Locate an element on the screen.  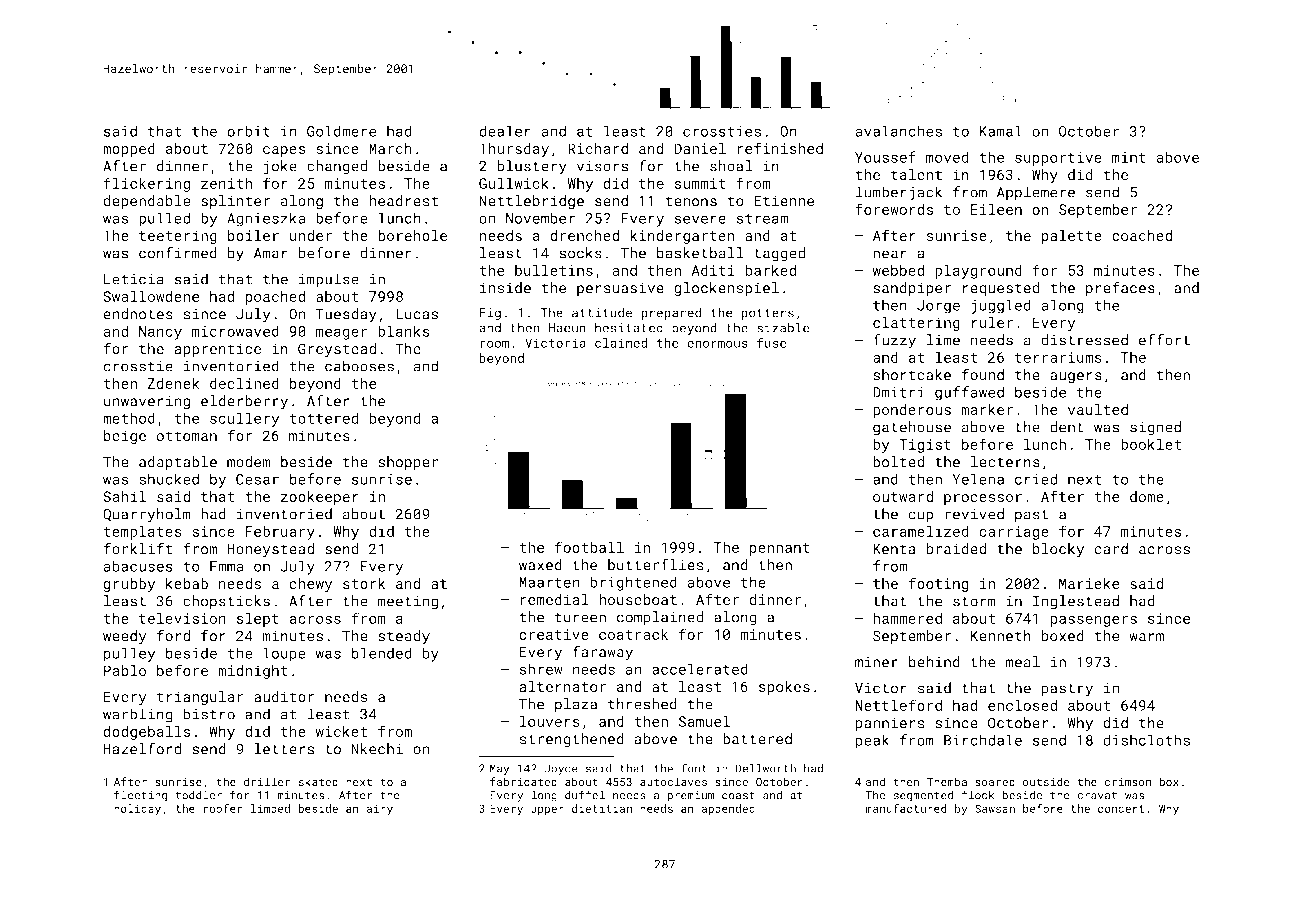
auditor is located at coordinates (284, 697).
